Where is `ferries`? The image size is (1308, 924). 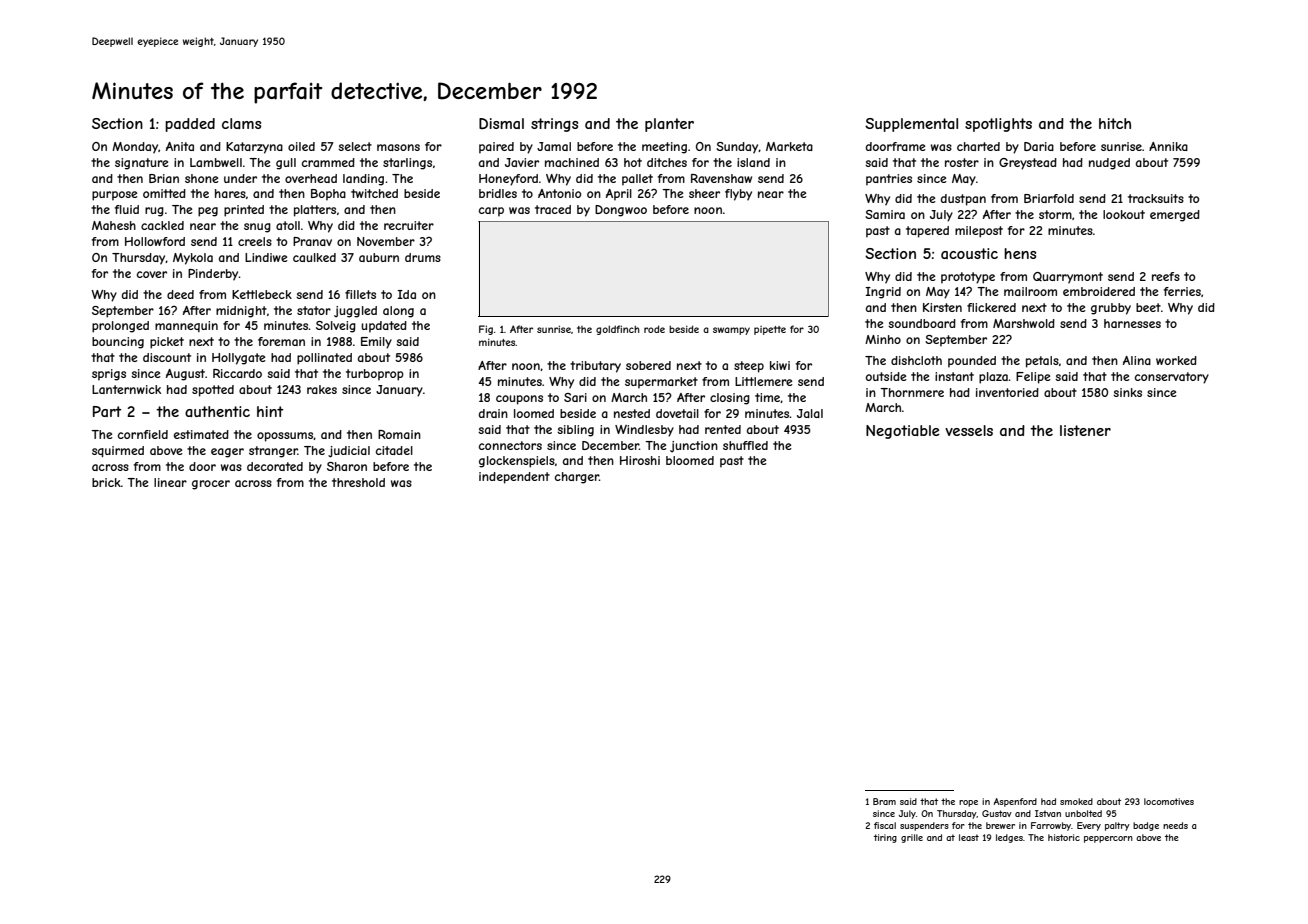 ferries is located at coordinates (1182, 291).
